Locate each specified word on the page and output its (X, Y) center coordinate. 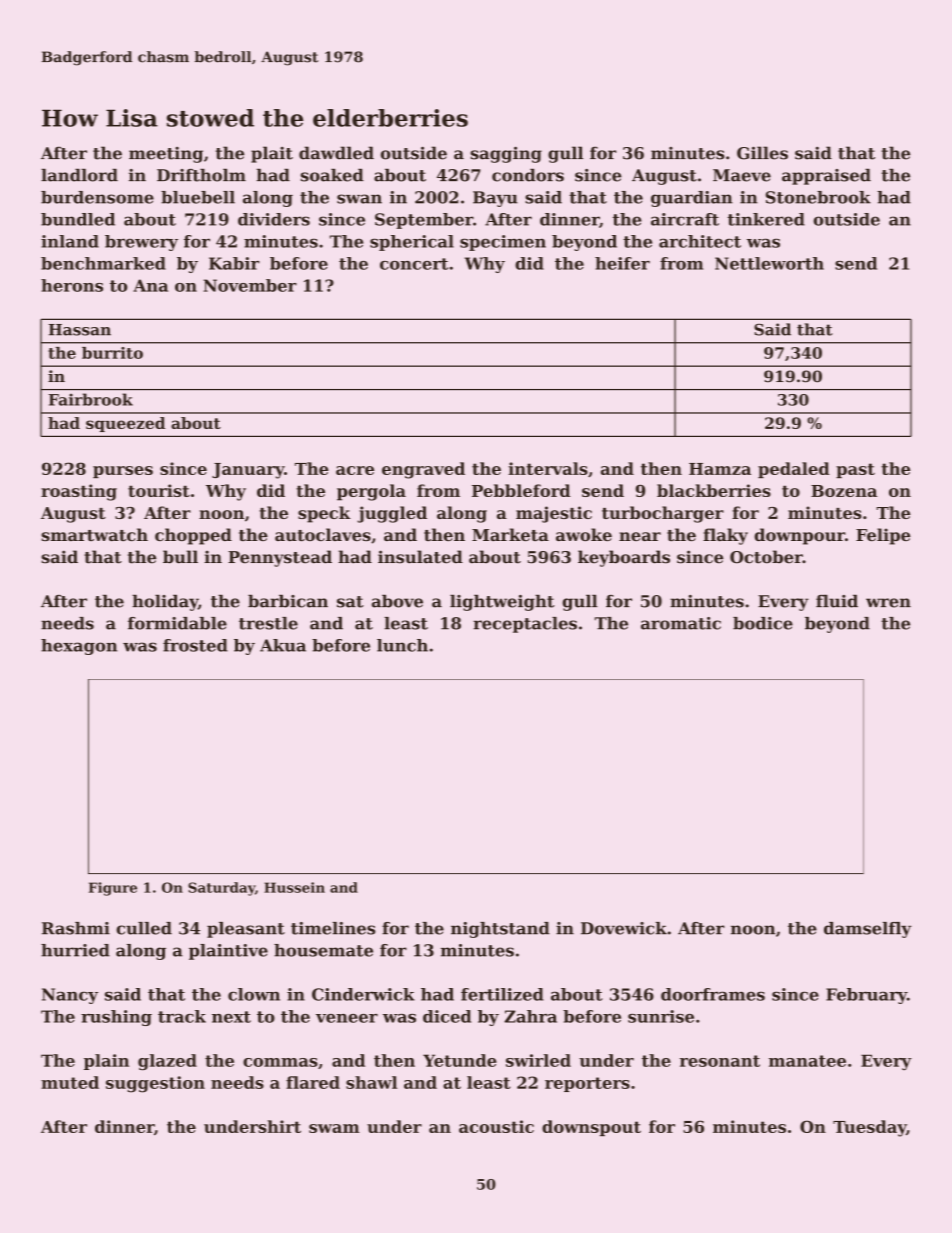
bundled (78, 219)
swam (334, 1128)
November (250, 285)
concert (414, 264)
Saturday (221, 889)
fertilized (502, 994)
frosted (195, 645)
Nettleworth (769, 263)
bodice (763, 623)
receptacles (525, 625)
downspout (591, 1128)
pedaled (794, 470)
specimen (503, 243)
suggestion (155, 1084)
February (866, 996)
